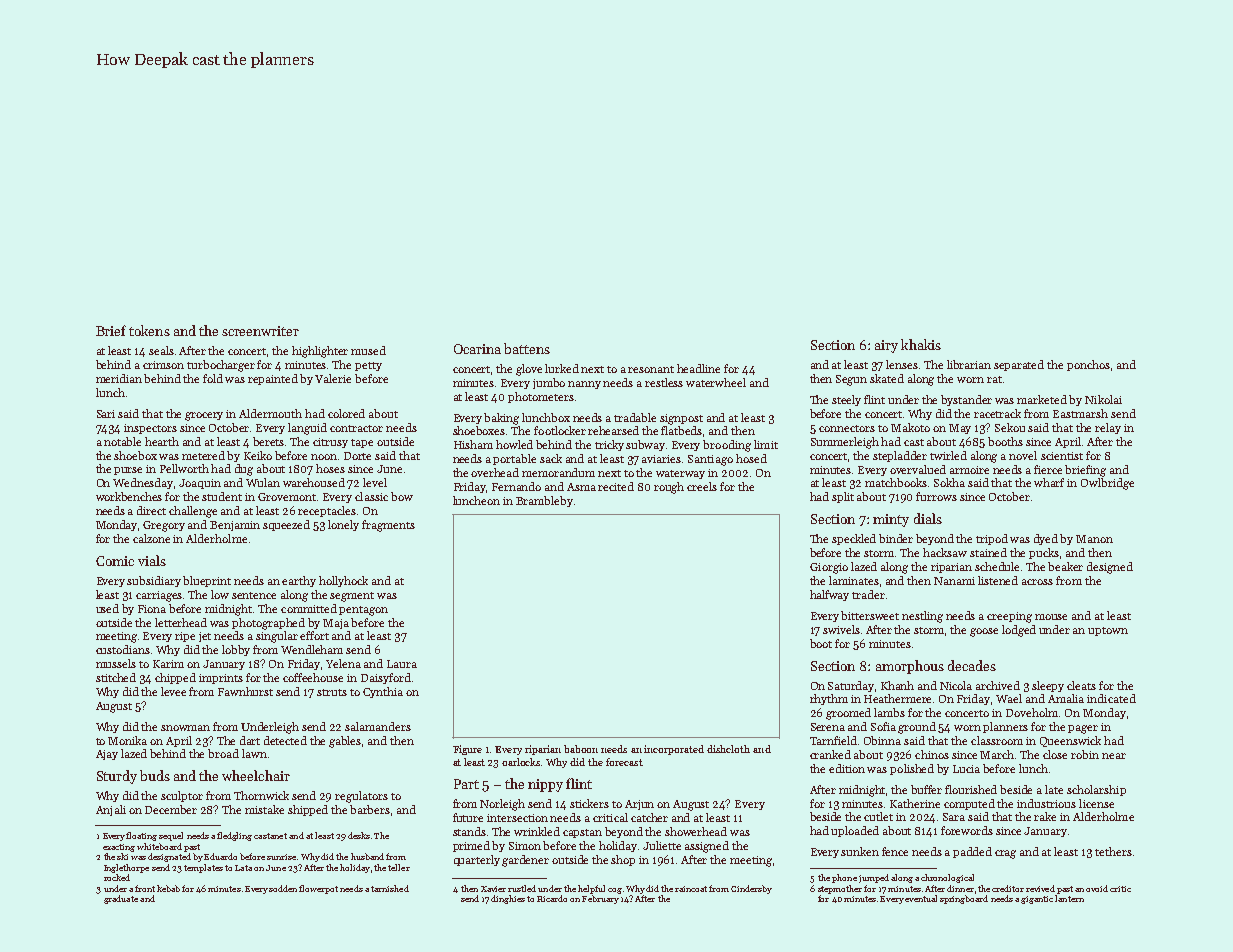 This page has width=1233, height=952. Describe the element at coordinates (383, 692) in the page. I see `Cynthia` at that location.
